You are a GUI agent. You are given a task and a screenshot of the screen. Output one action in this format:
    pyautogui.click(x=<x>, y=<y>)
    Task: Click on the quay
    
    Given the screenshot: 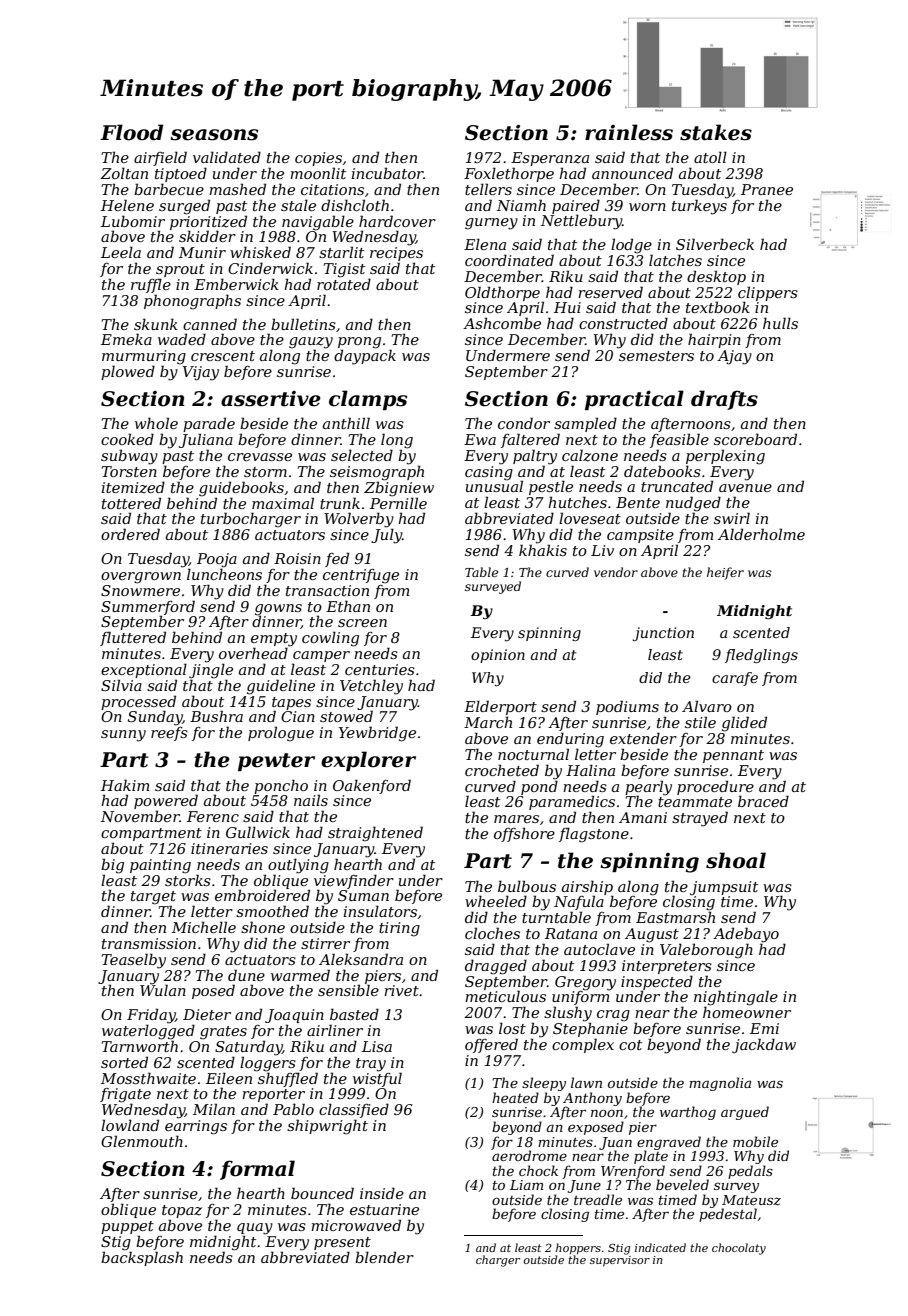 What is the action you would take?
    pyautogui.click(x=255, y=1229)
